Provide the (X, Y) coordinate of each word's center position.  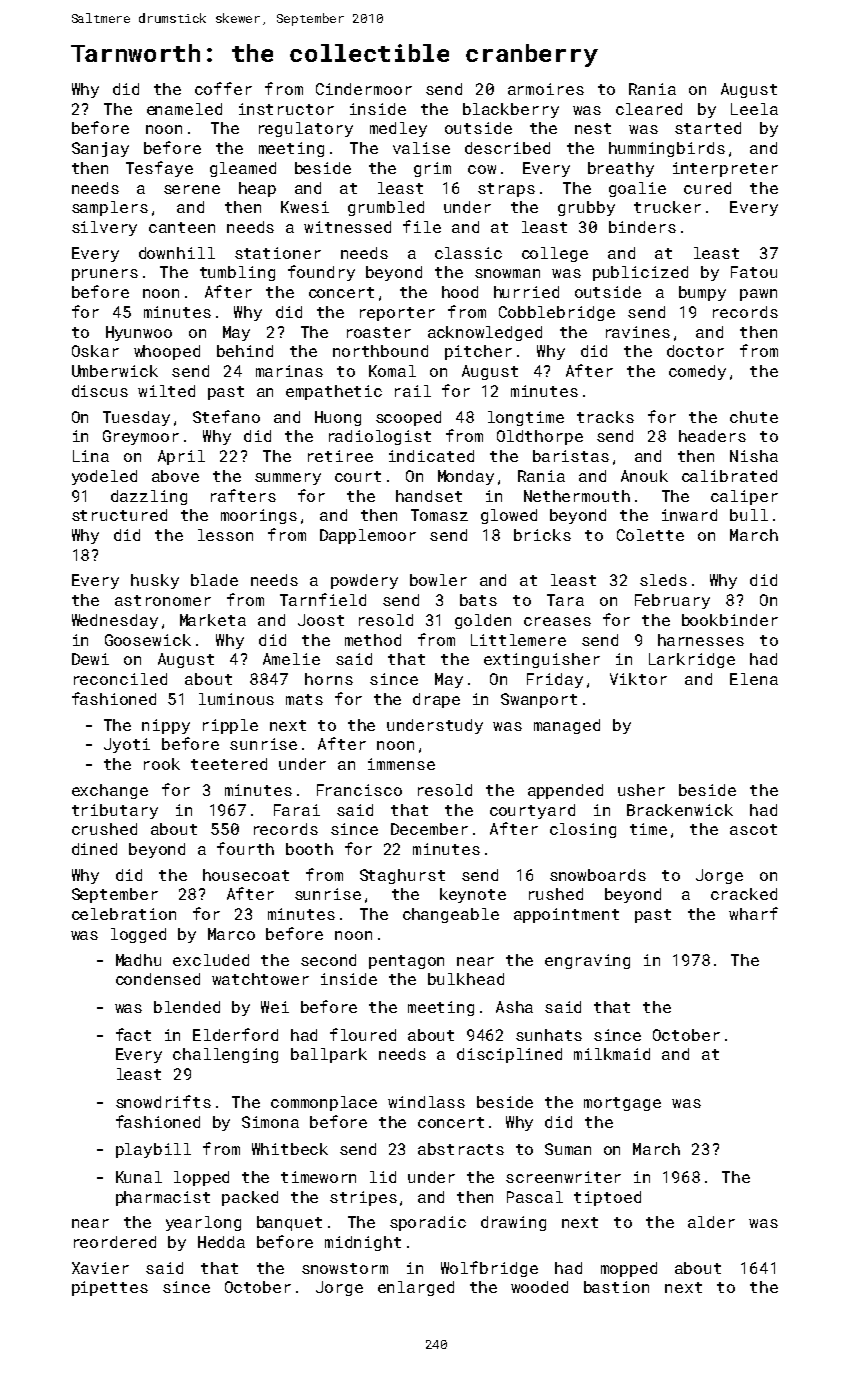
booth (309, 849)
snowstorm (345, 1268)
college (555, 254)
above (175, 476)
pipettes (110, 1288)
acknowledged (485, 333)
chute (754, 417)
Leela (754, 109)
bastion (616, 1287)
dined (94, 849)
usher (641, 790)
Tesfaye (159, 169)
